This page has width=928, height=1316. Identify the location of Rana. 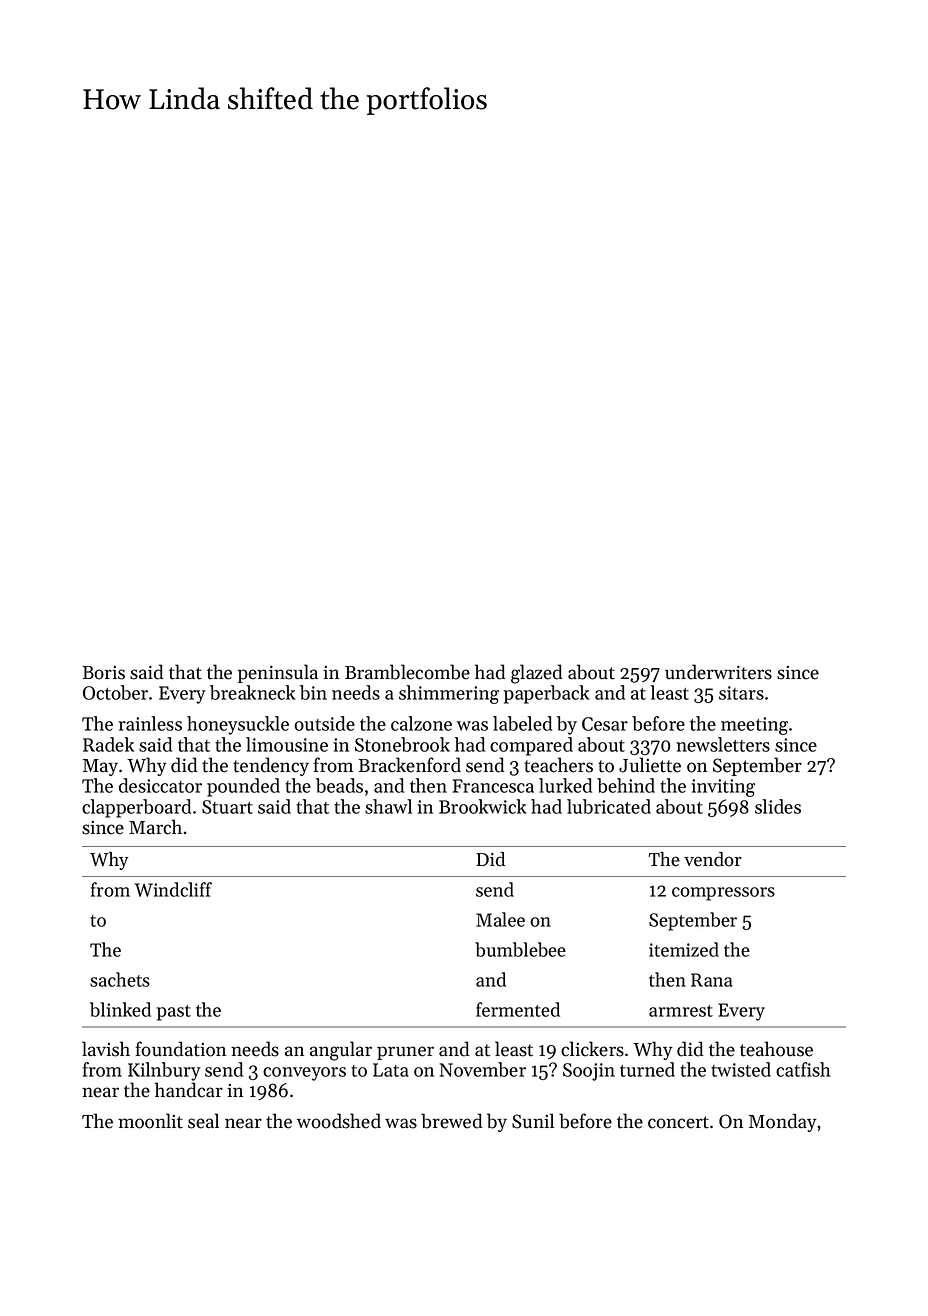
(711, 980).
